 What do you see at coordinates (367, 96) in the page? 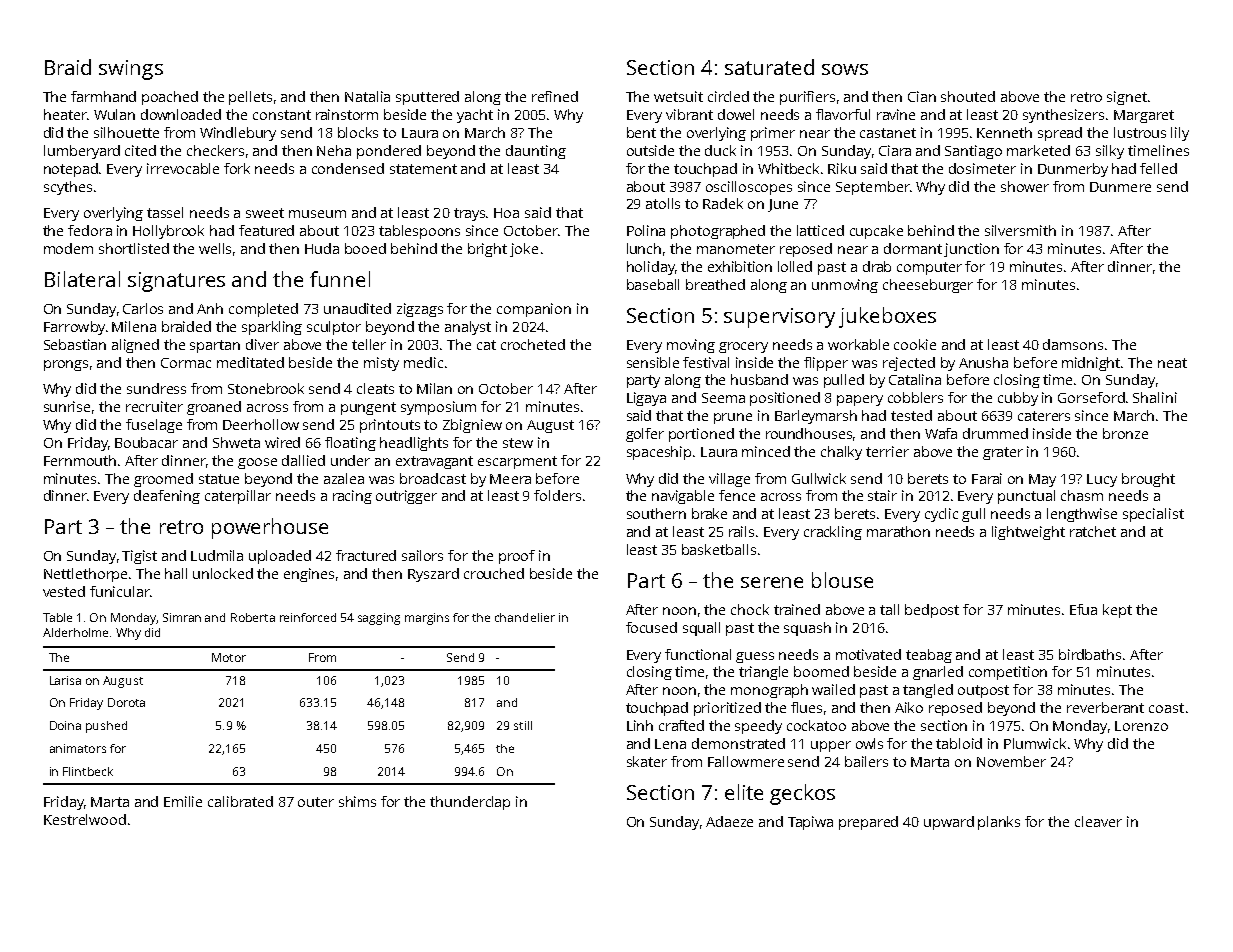
I see `Natalia` at bounding box center [367, 96].
